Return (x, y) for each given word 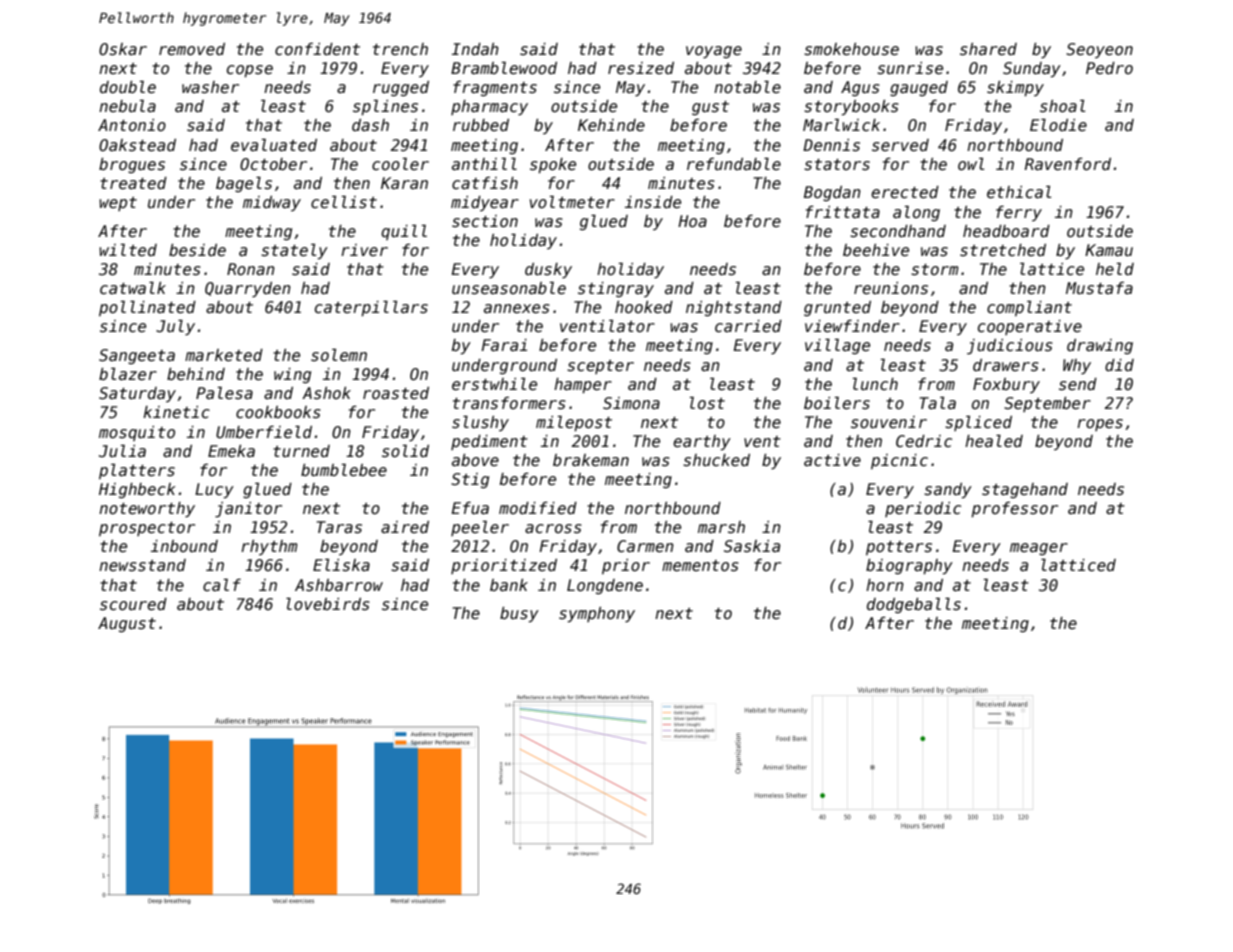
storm (934, 270)
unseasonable (509, 288)
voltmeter (572, 202)
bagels (244, 184)
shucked (716, 460)
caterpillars (371, 308)
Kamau (1109, 250)
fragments (495, 88)
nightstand (734, 308)
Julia (122, 451)
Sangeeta (137, 356)
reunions (891, 288)
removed (192, 49)
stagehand (1025, 490)
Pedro (1109, 68)
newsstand (142, 565)
